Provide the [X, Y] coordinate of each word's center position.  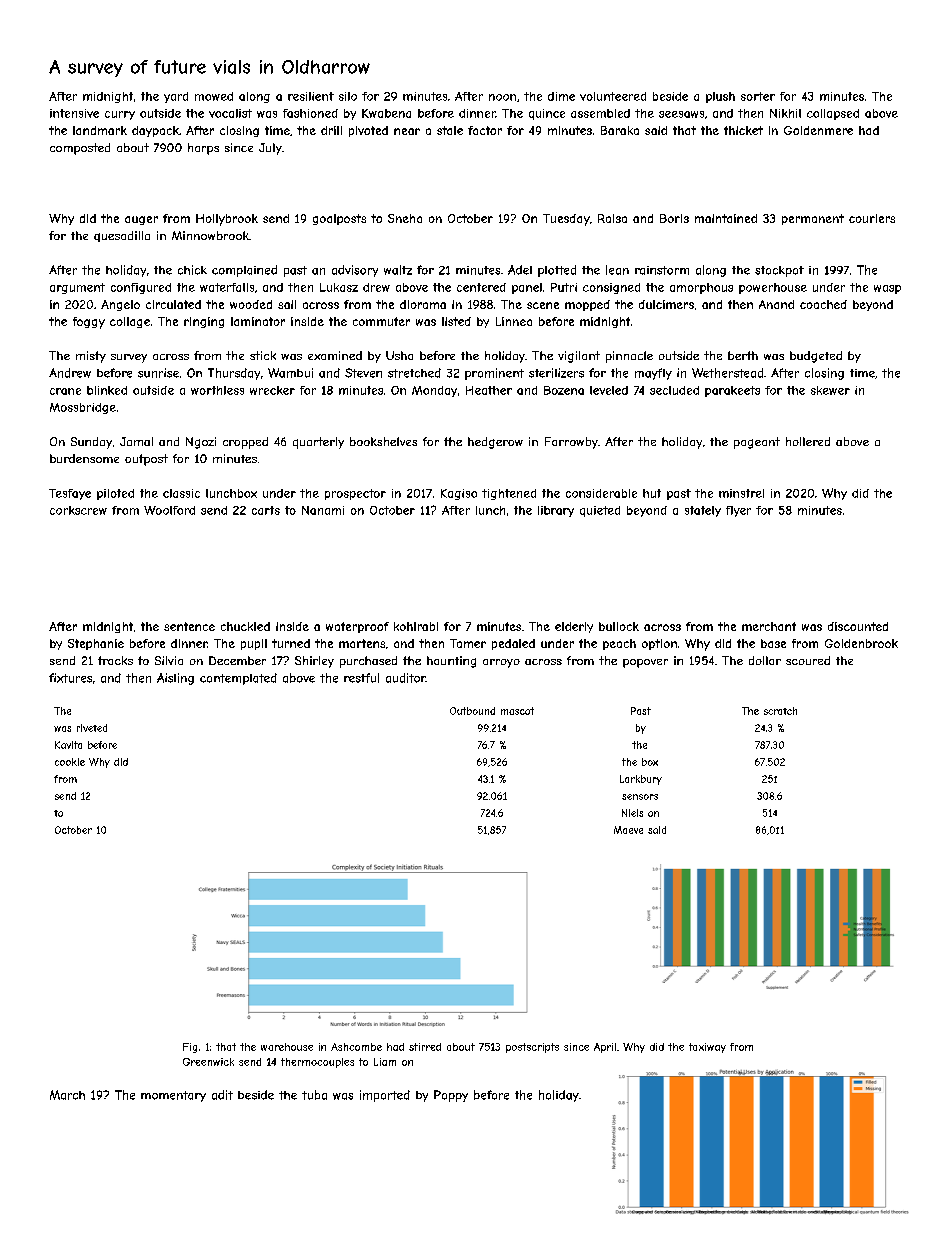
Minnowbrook [210, 235]
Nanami [323, 510]
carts [266, 510]
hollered [808, 441]
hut [652, 493]
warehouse [287, 1047]
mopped [587, 305]
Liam [385, 1062]
